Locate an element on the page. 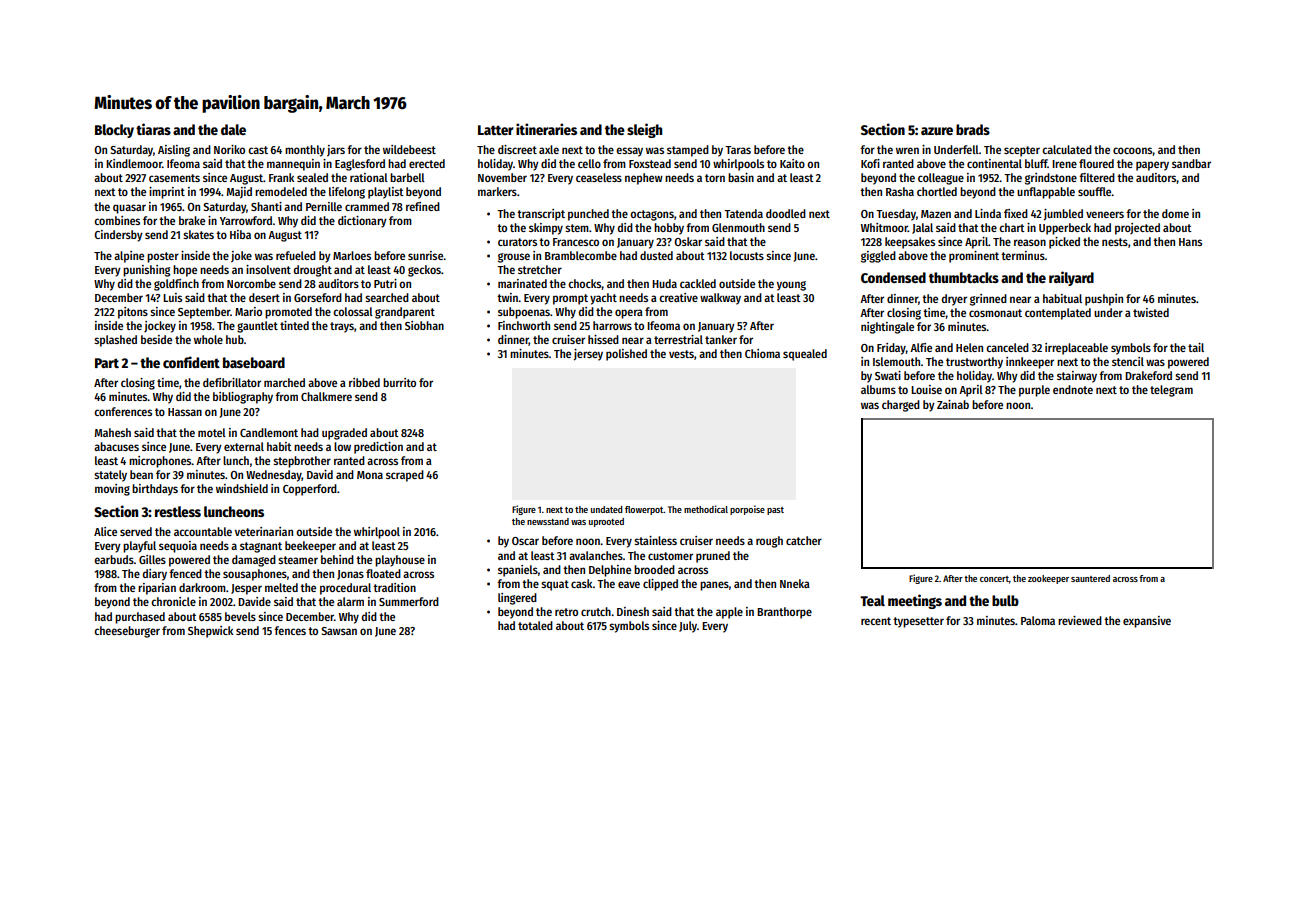  confident is located at coordinates (191, 362).
